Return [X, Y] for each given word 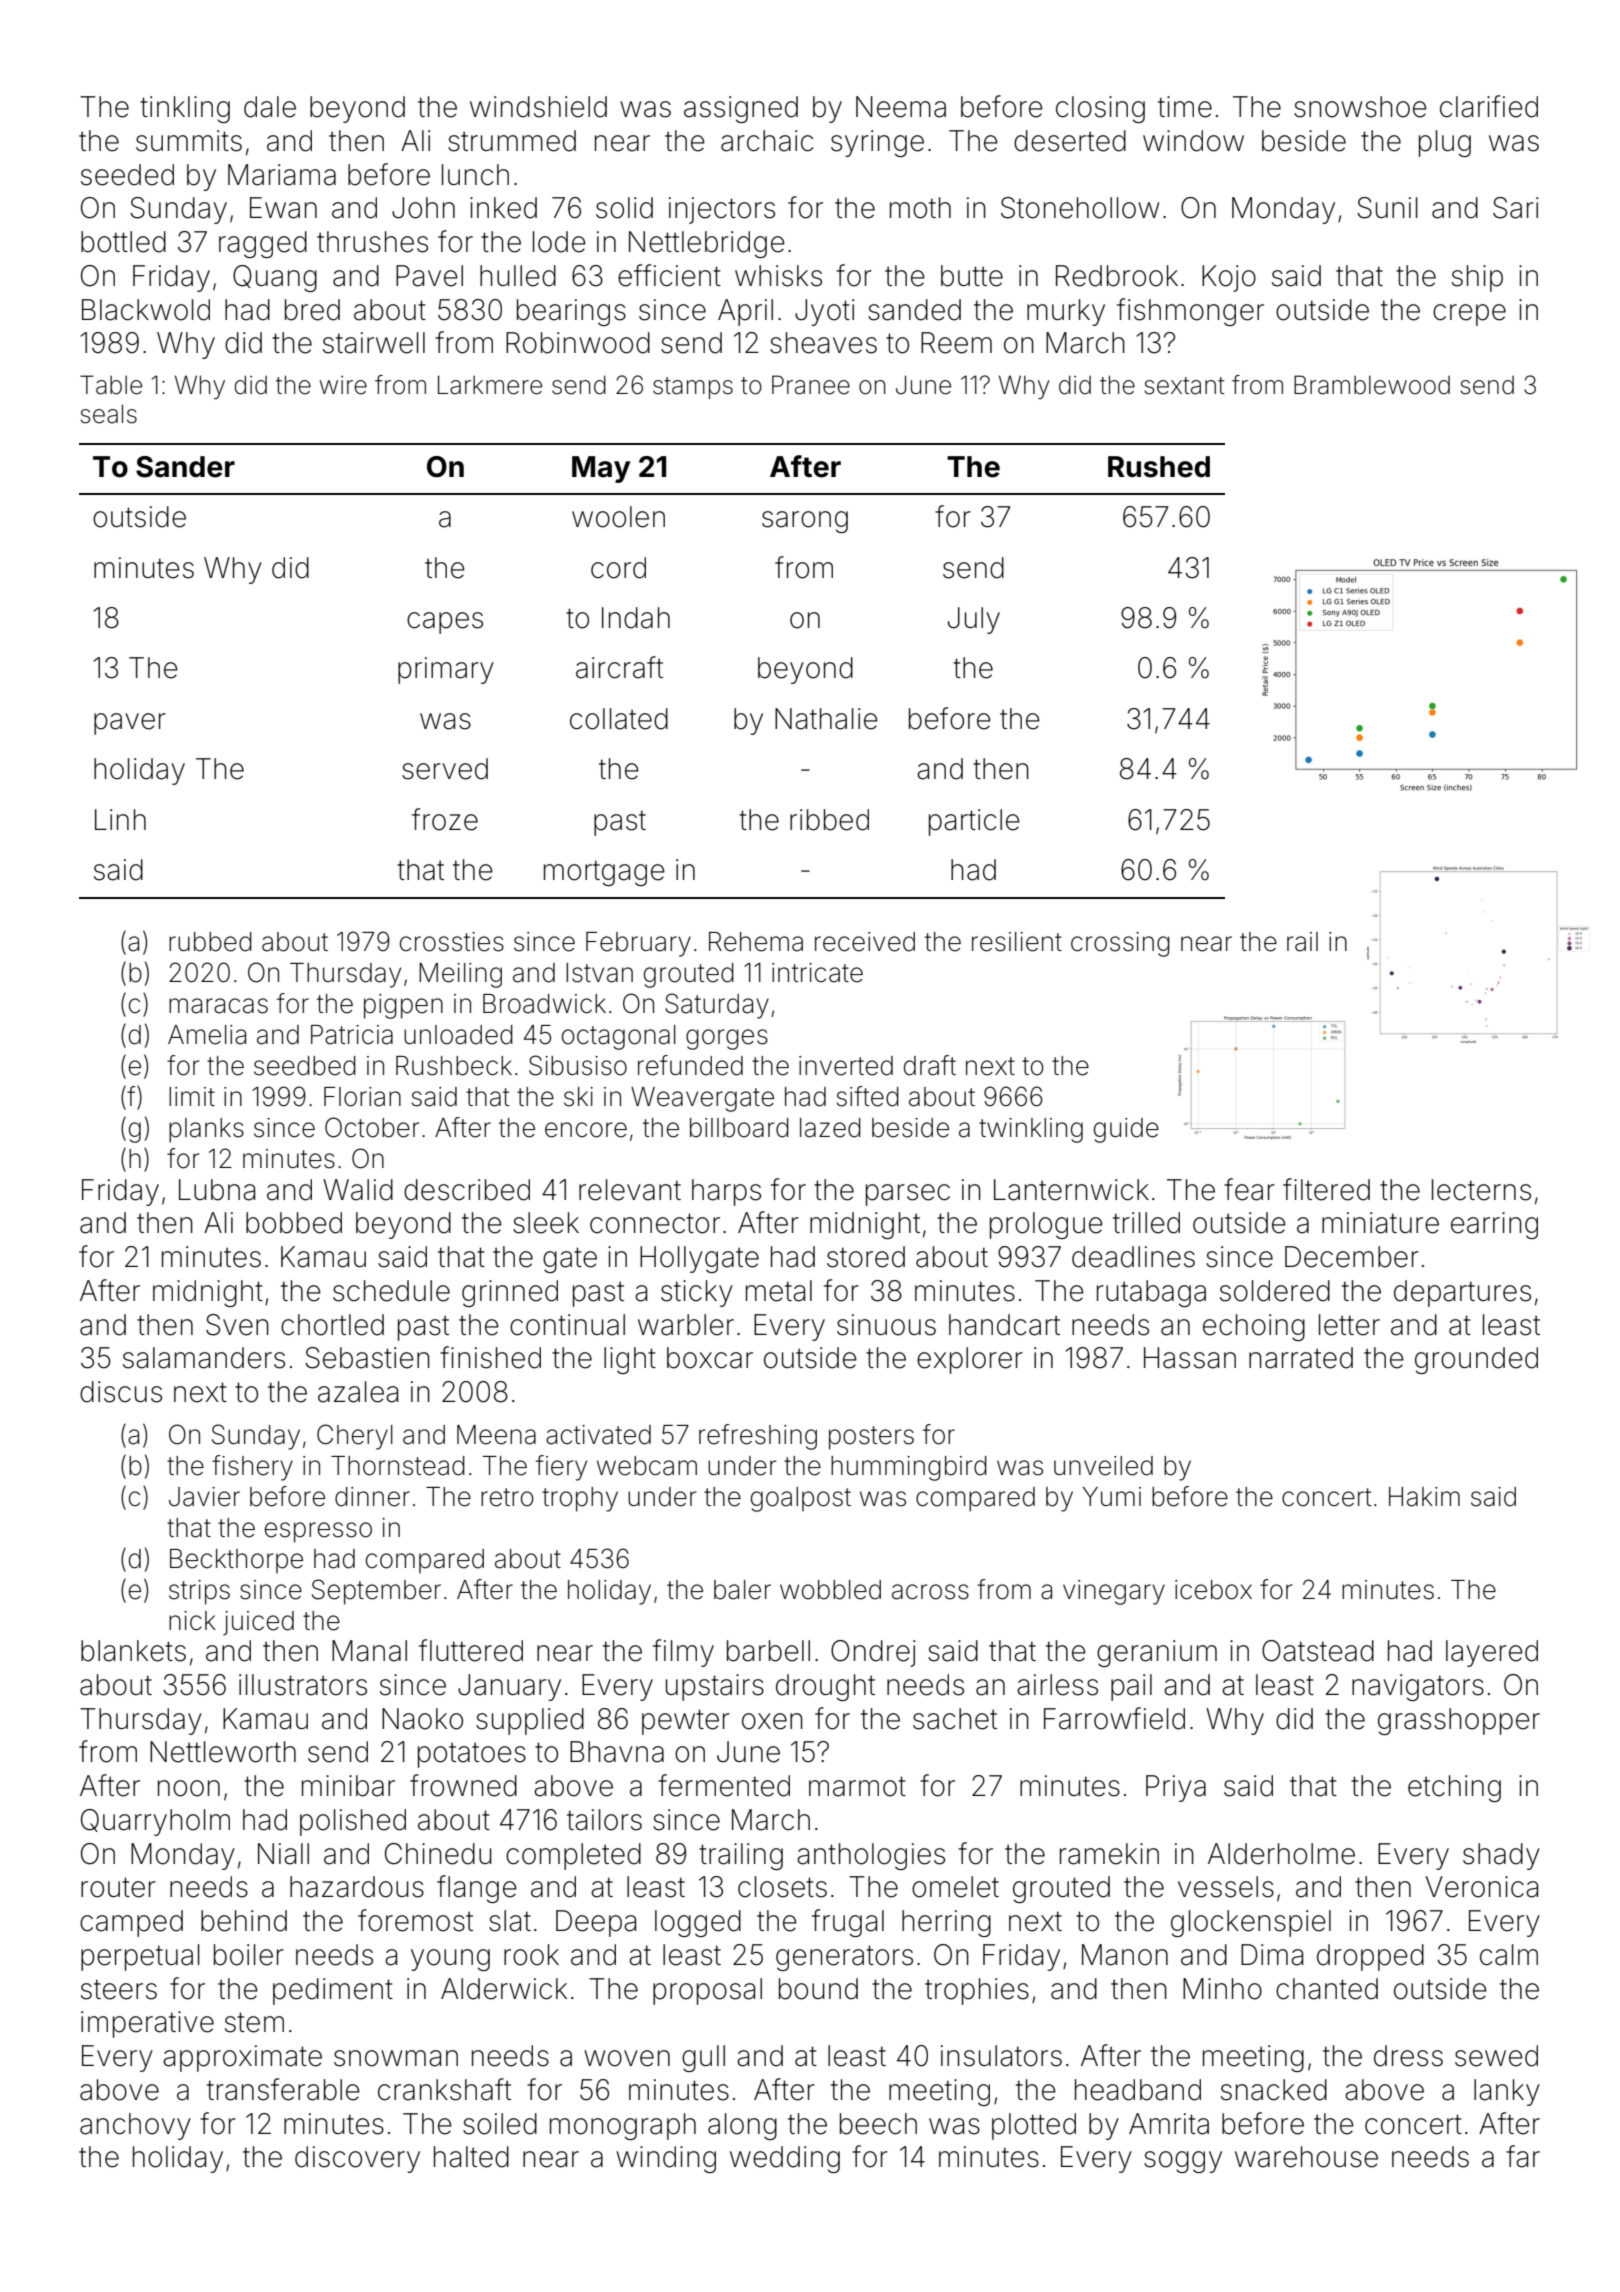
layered [1492, 1653]
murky [1066, 312]
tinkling [185, 109]
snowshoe [1360, 107]
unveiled [1103, 1466]
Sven [237, 1325]
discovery [357, 2159]
